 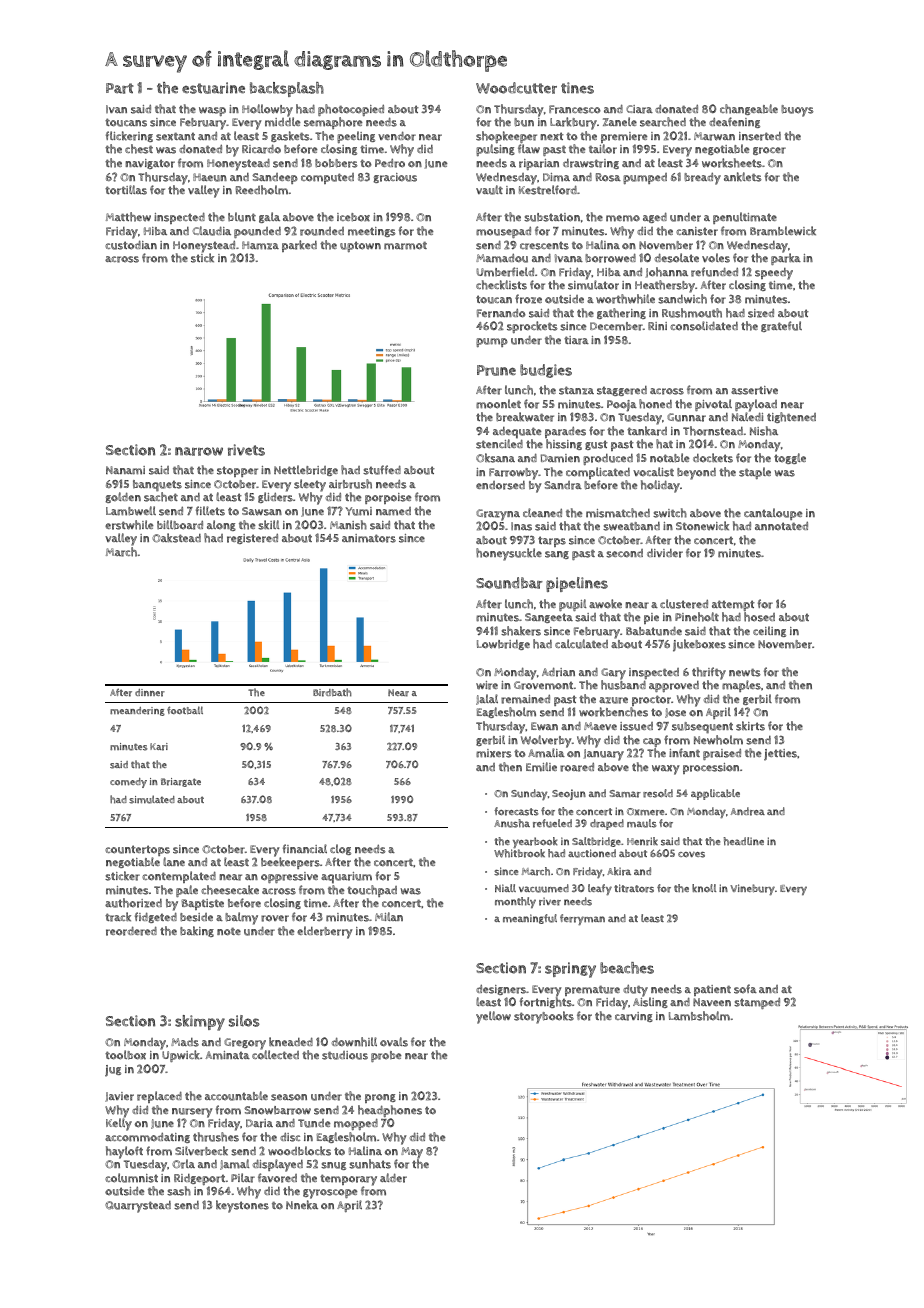 What do you see at coordinates (131, 245) in the screenshot?
I see `custodian` at bounding box center [131, 245].
